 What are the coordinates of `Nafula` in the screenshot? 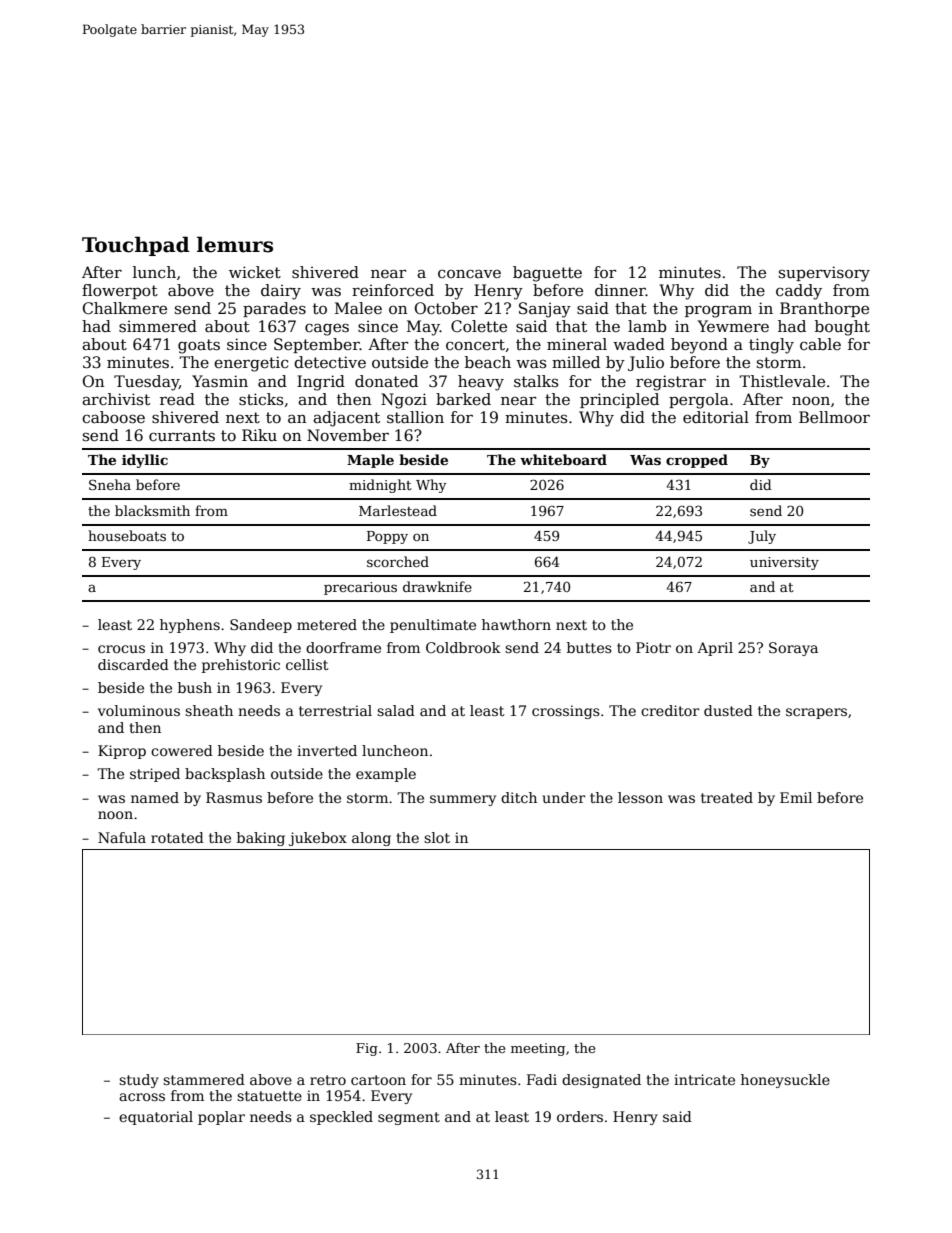 It's located at (122, 837).
